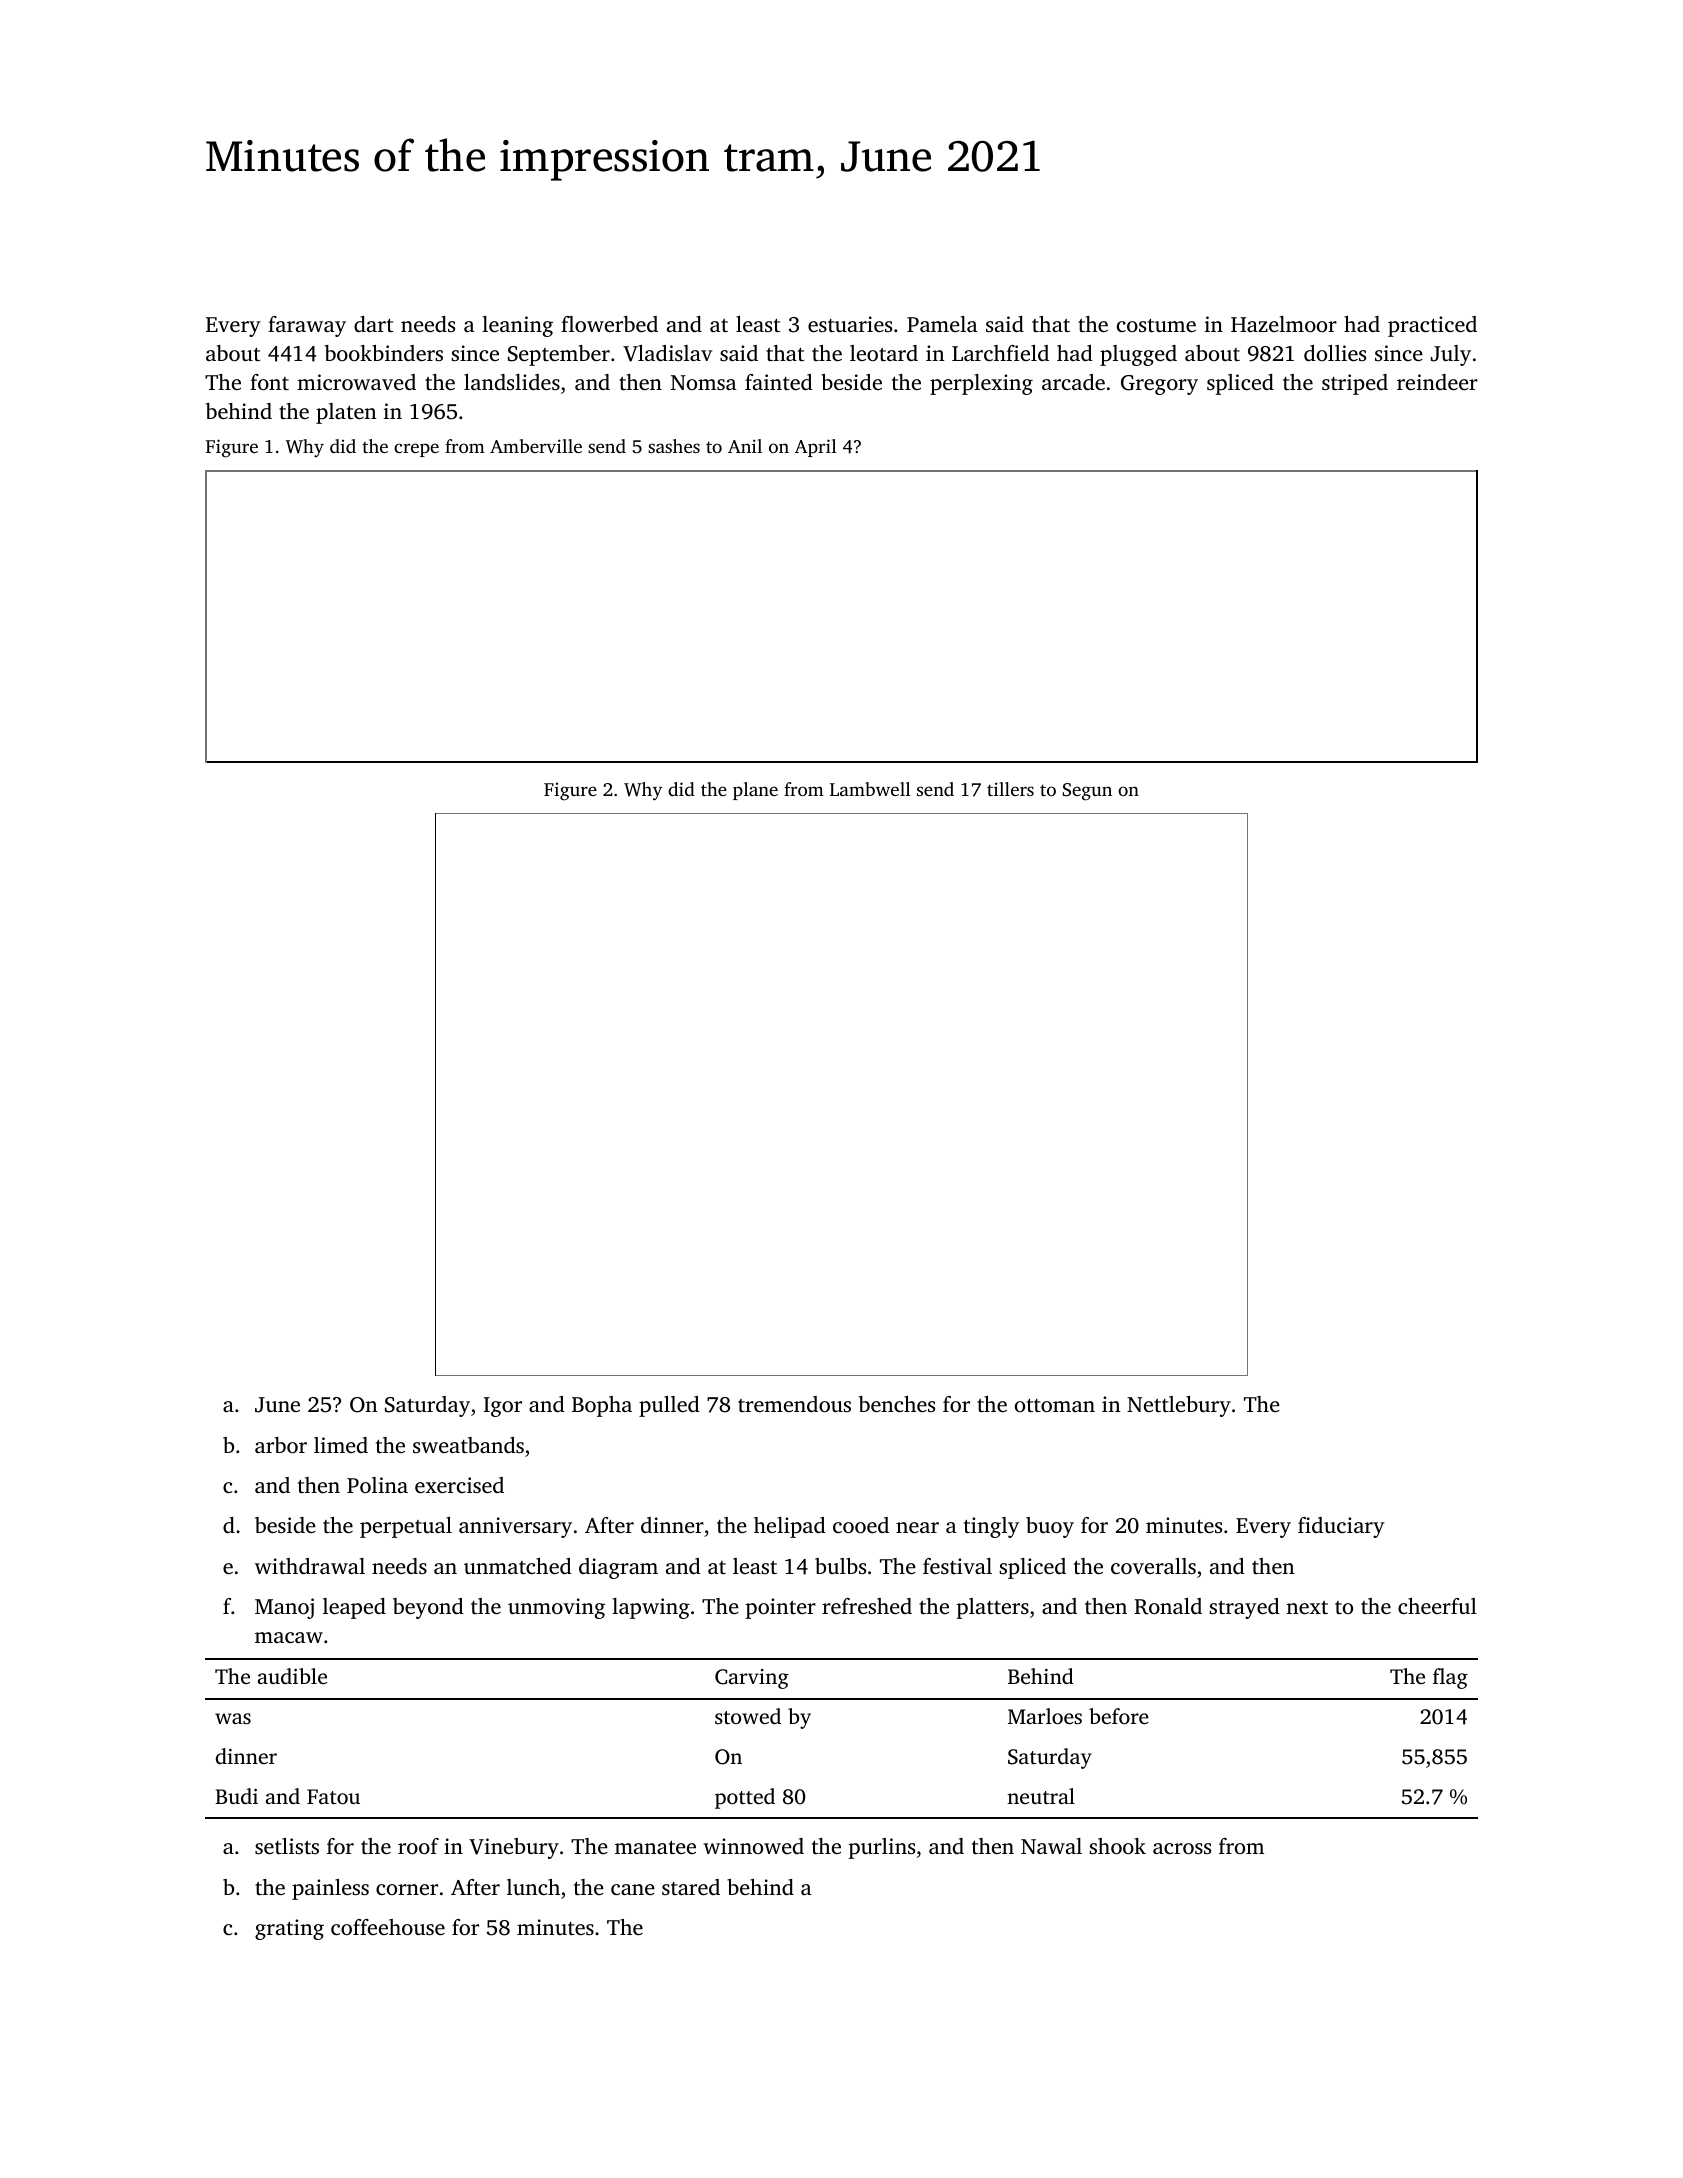 The image size is (1683, 2178). Describe the element at coordinates (459, 1485) in the document. I see `exercised` at that location.
